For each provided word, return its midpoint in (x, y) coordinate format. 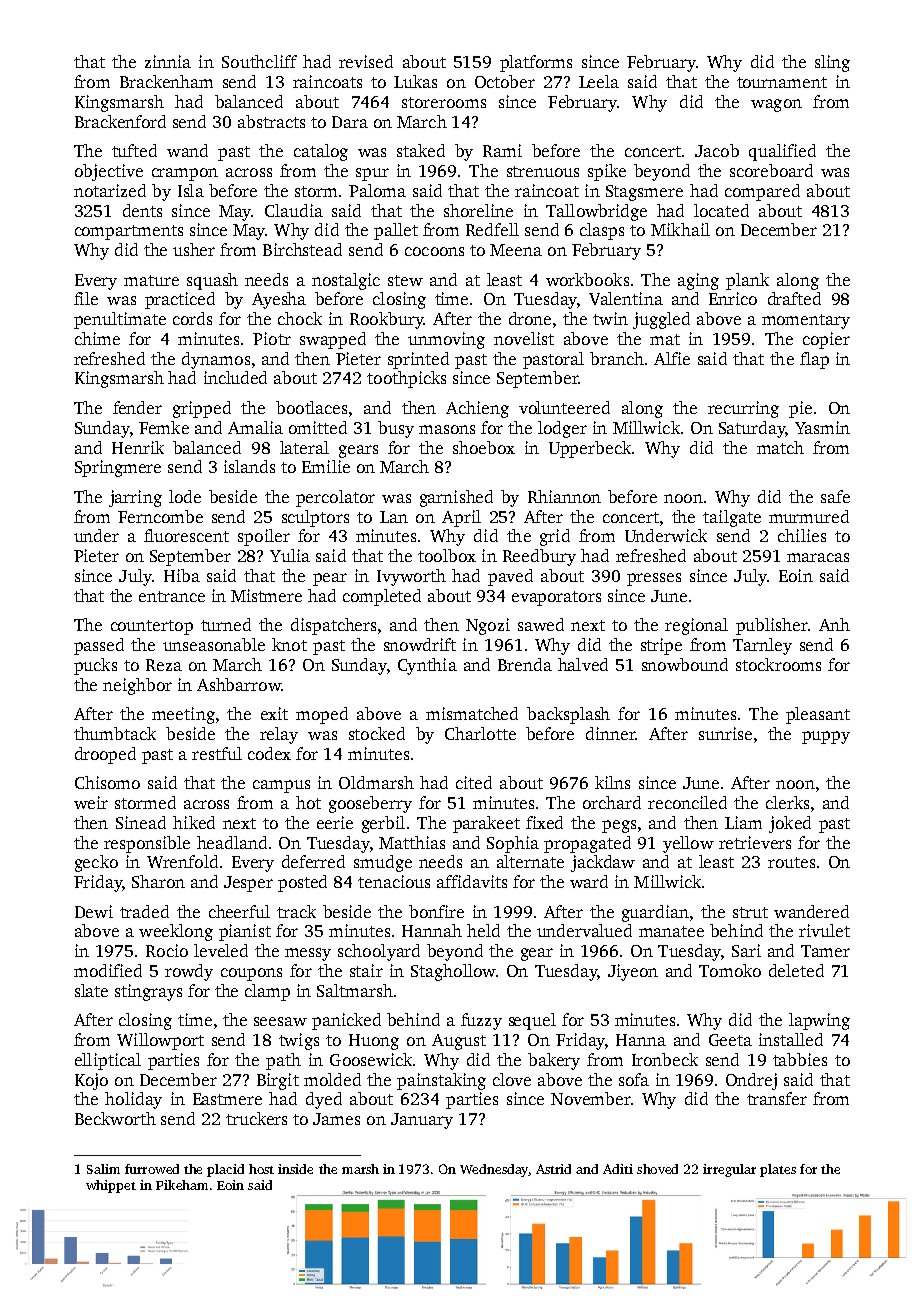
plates (778, 1170)
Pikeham (182, 1185)
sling (832, 63)
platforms (536, 63)
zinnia (168, 61)
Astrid (553, 1169)
